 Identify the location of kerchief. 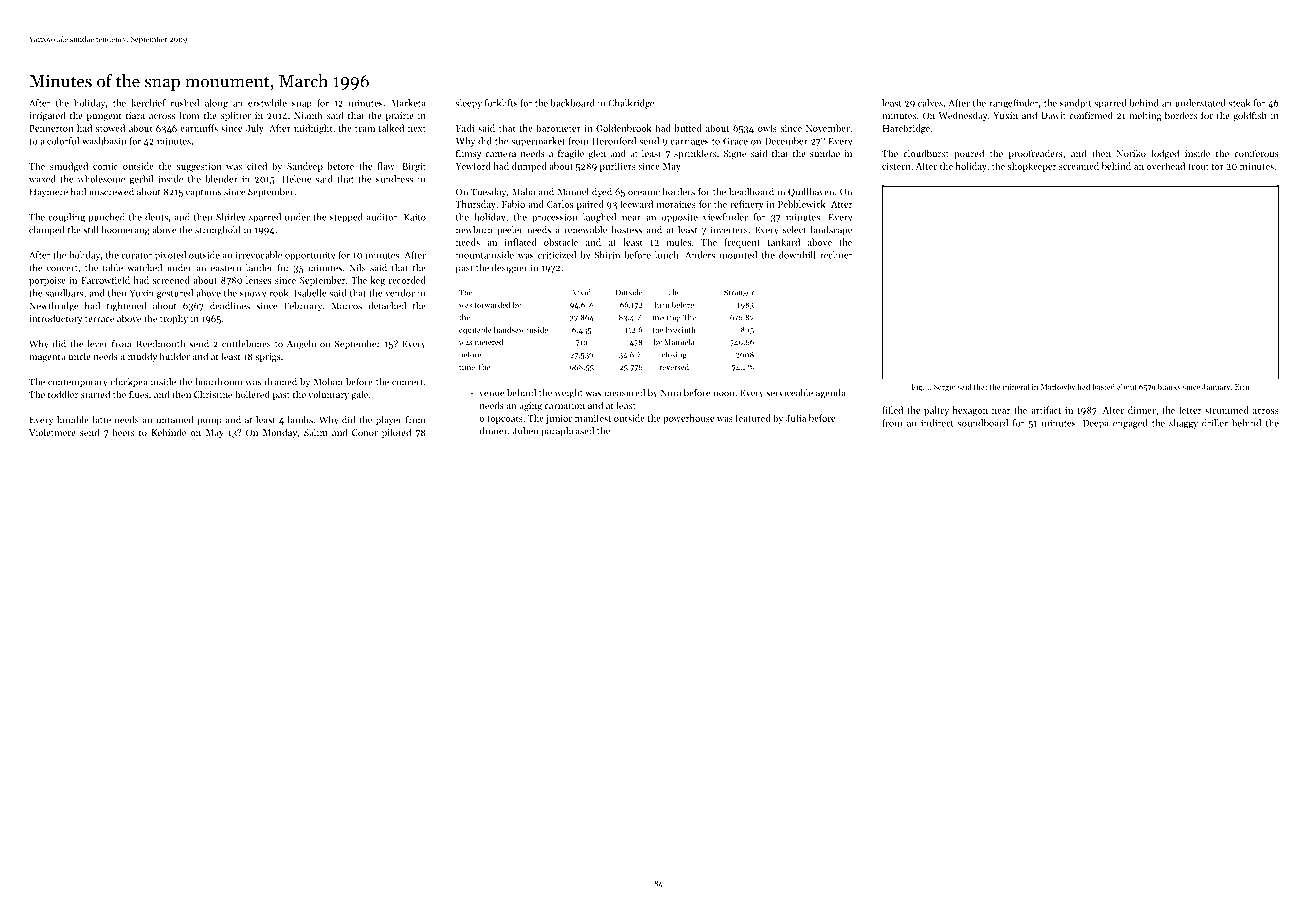
(148, 103).
